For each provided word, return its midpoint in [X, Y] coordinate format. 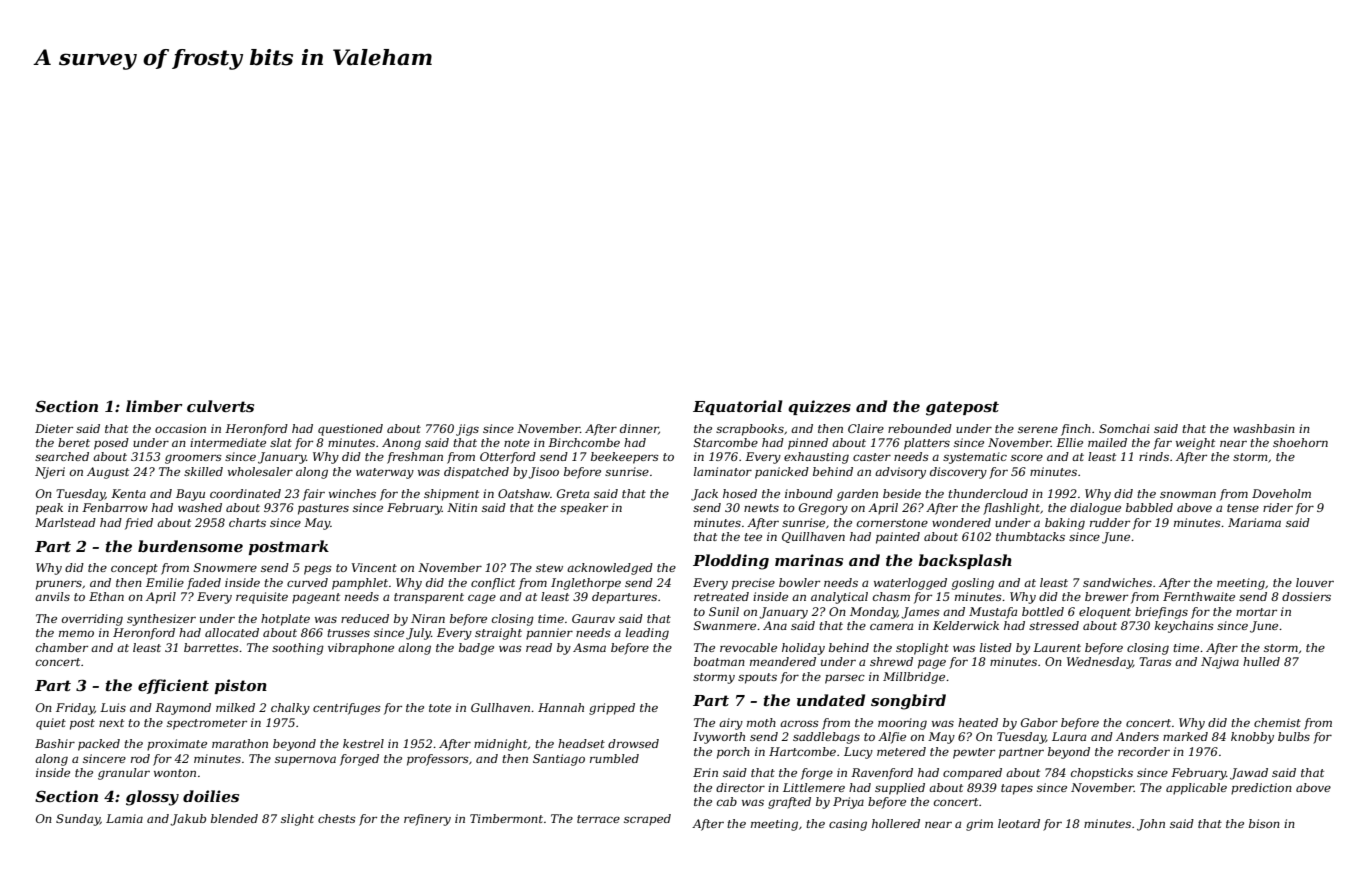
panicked [782, 473]
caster [872, 457]
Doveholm [1281, 493]
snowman [1188, 495]
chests [337, 818]
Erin [705, 772]
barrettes [211, 647]
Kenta [128, 493]
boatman [719, 661]
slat [281, 442]
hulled [1261, 661]
